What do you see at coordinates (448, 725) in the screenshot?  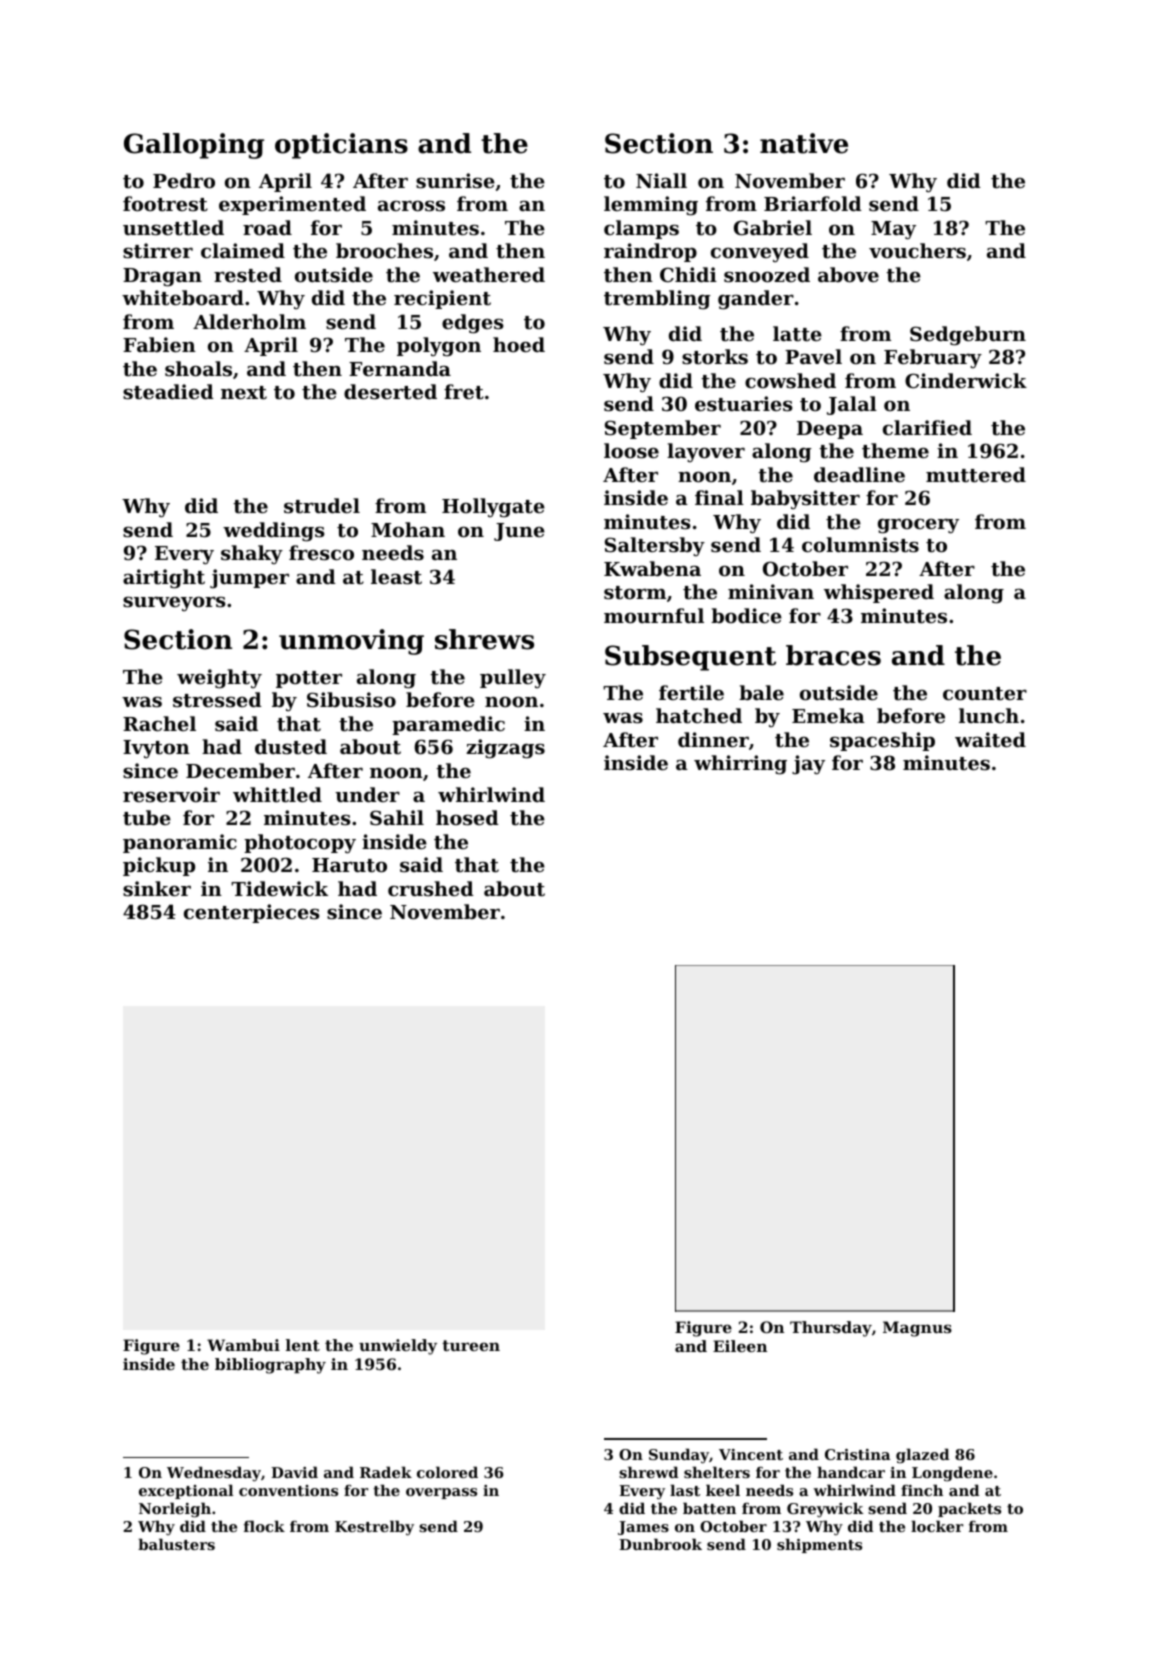 I see `paramedic` at bounding box center [448, 725].
